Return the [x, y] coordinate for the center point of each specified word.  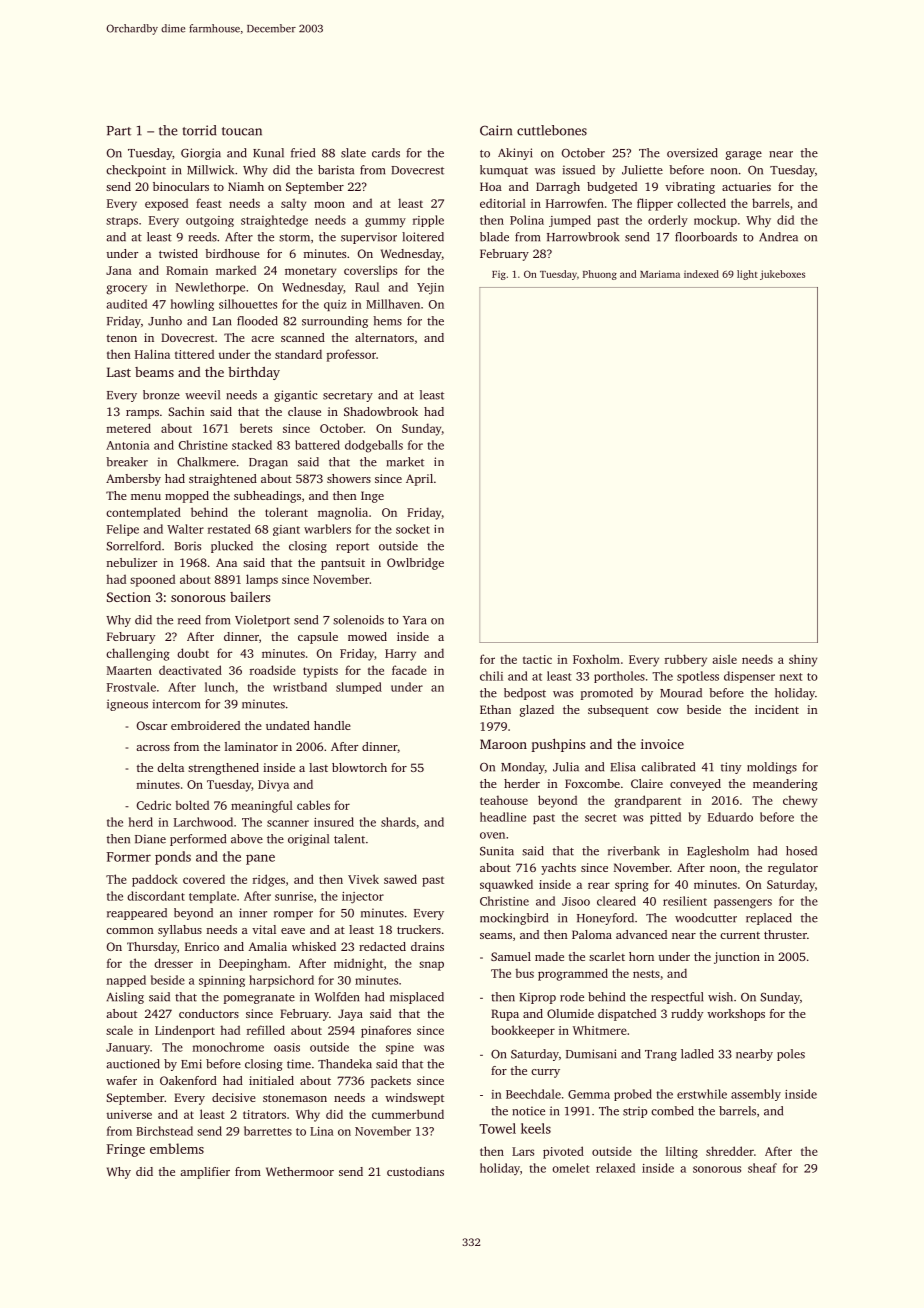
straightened [223, 480]
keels [536, 1128]
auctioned [133, 1064]
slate [353, 153]
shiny [803, 660]
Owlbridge [415, 564]
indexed [701, 274]
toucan [242, 131]
